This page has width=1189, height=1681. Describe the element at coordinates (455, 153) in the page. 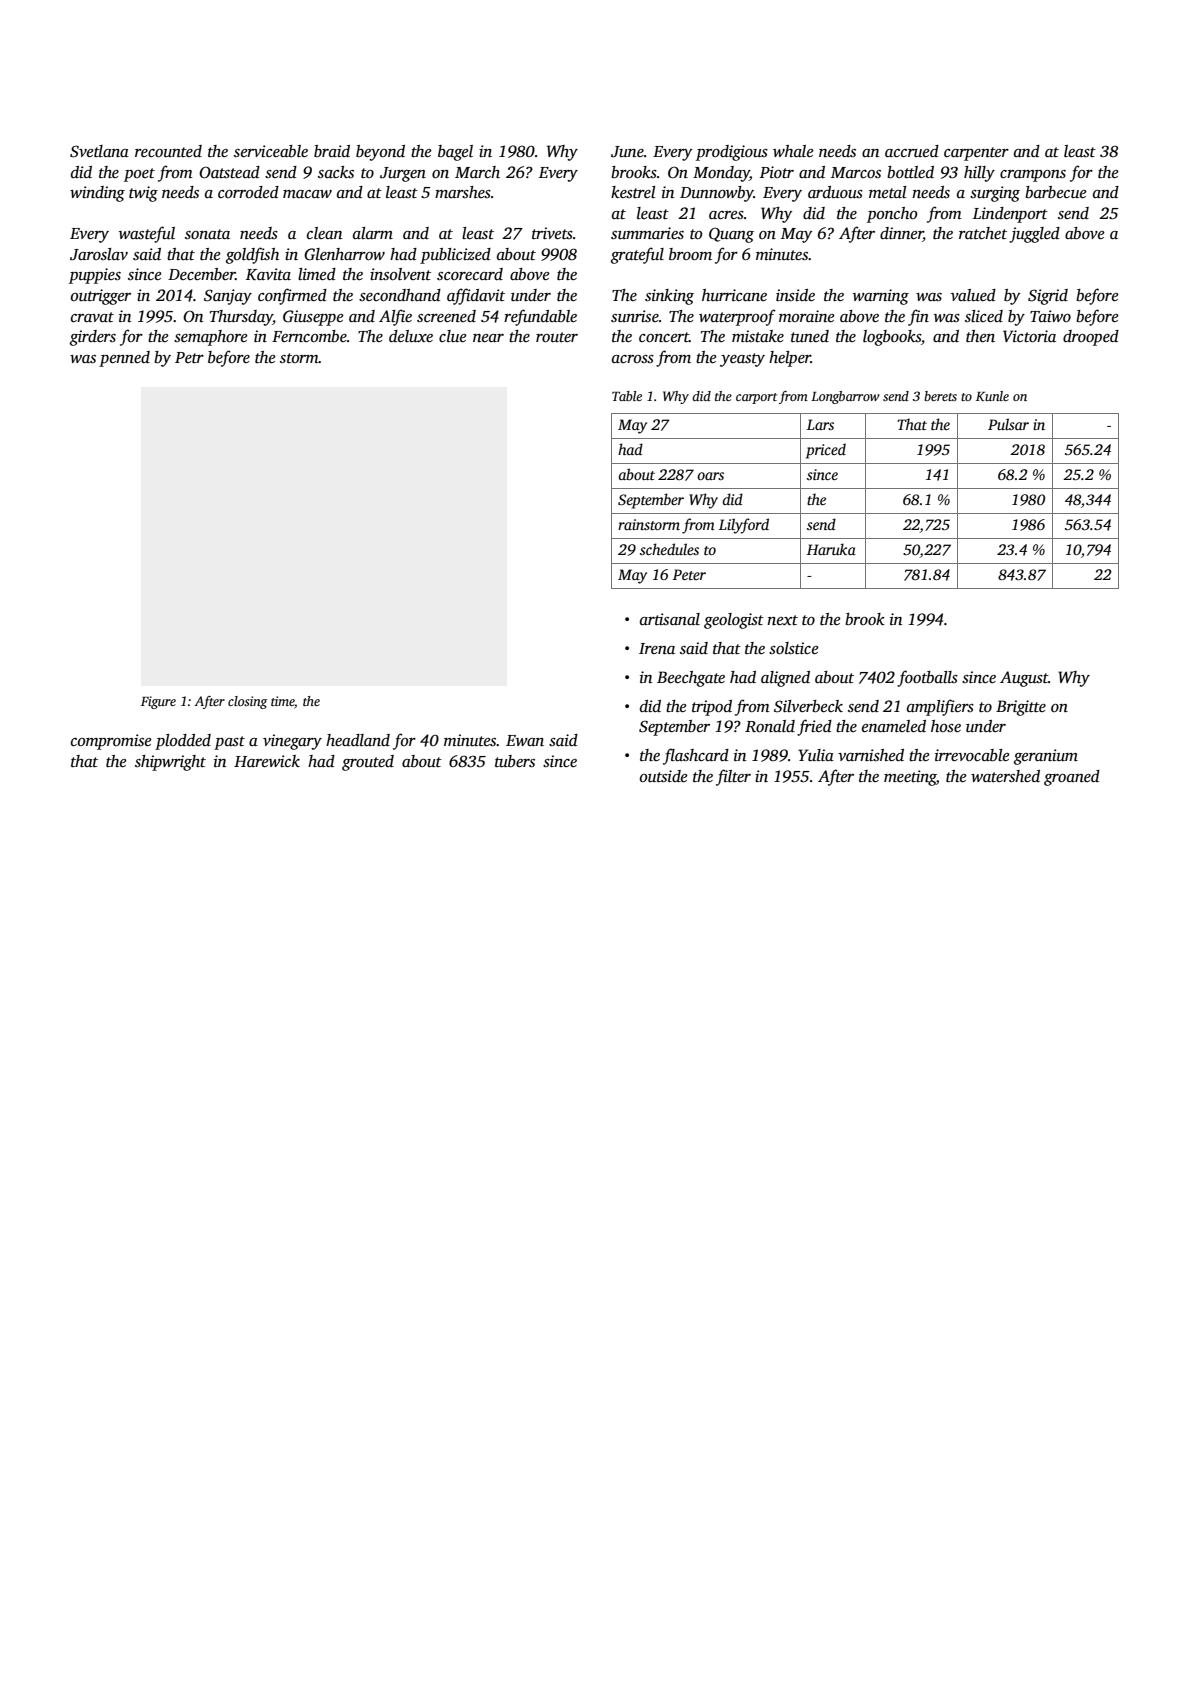

I see `bagel` at that location.
